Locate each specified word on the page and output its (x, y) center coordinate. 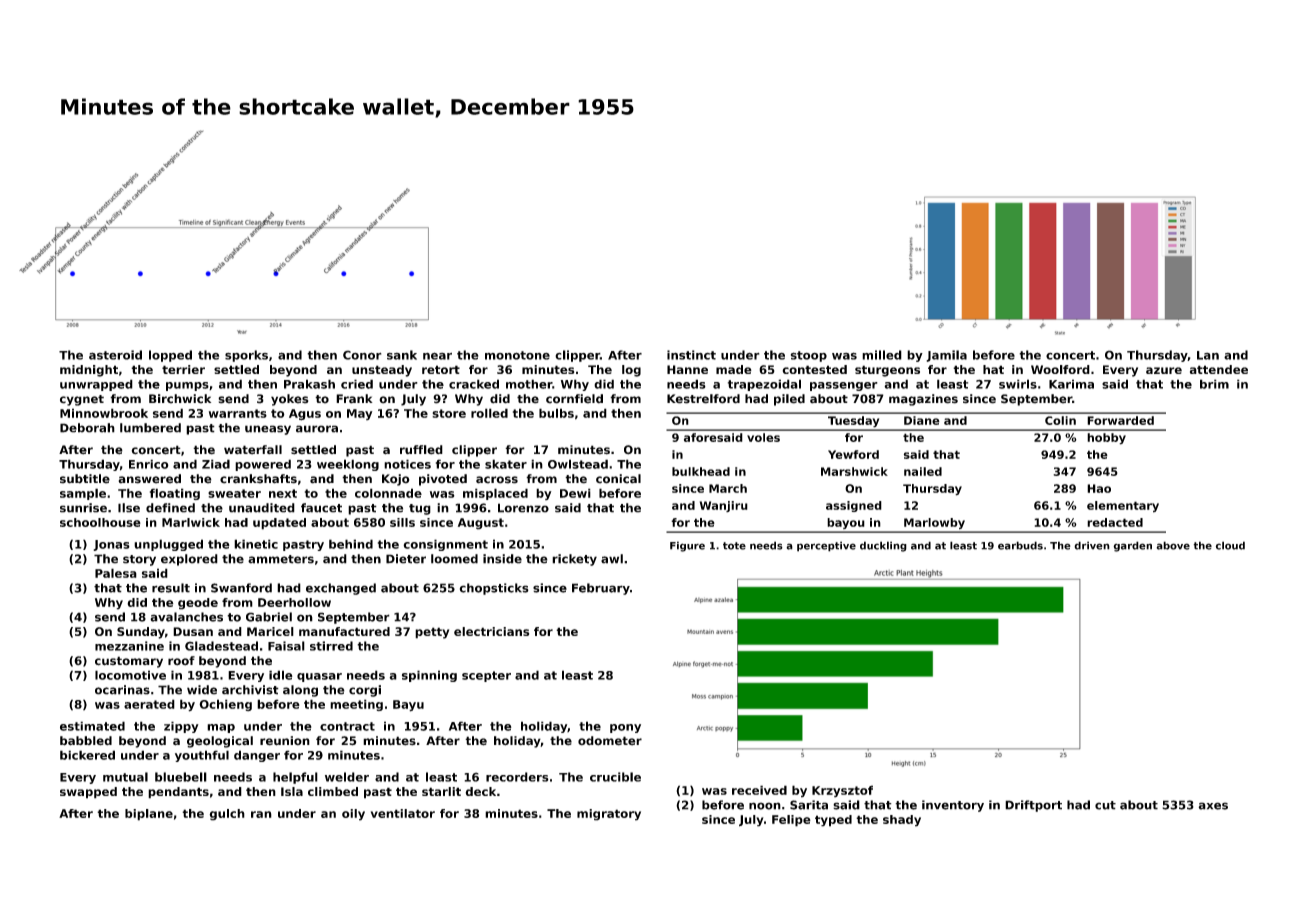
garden (1132, 546)
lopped (170, 356)
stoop (809, 356)
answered (149, 479)
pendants (178, 793)
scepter (486, 676)
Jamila (946, 356)
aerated (149, 704)
